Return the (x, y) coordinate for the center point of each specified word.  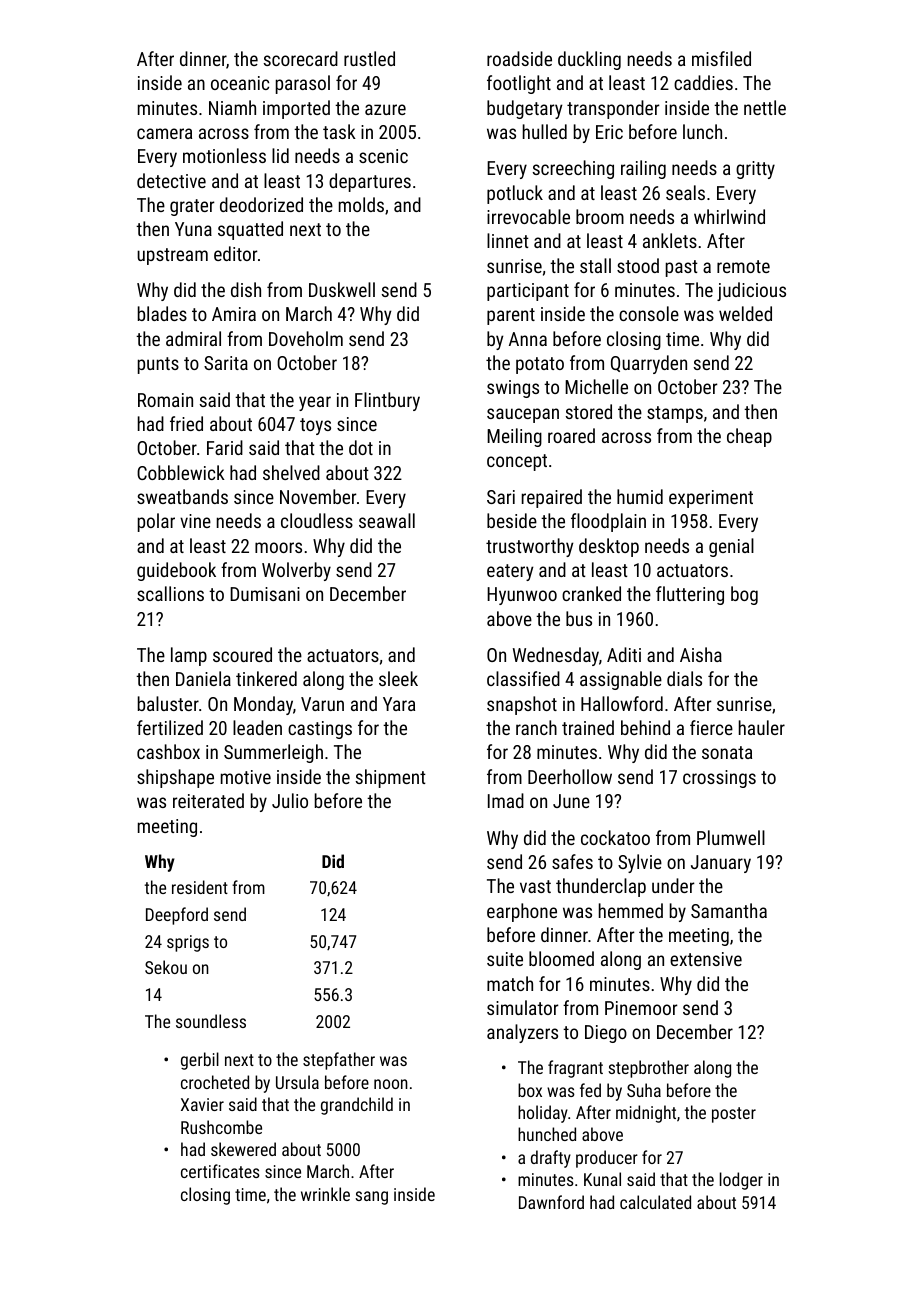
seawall (387, 520)
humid (640, 496)
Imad (506, 800)
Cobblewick (181, 472)
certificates (220, 1171)
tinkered (266, 678)
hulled (545, 131)
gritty (755, 170)
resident (200, 887)
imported (296, 109)
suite (505, 959)
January (721, 864)
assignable (621, 680)
